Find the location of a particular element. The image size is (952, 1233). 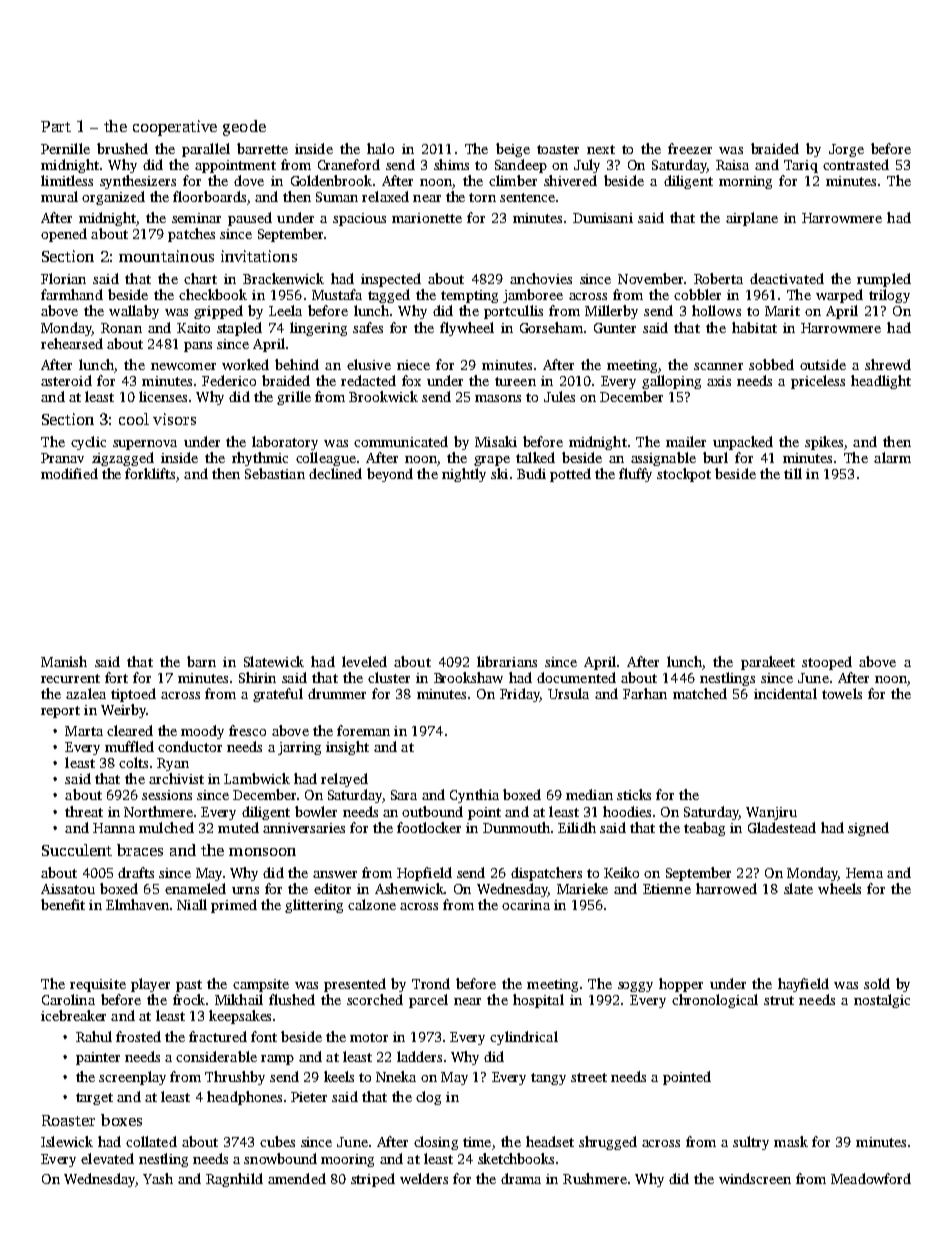

Part is located at coordinates (56, 126).
